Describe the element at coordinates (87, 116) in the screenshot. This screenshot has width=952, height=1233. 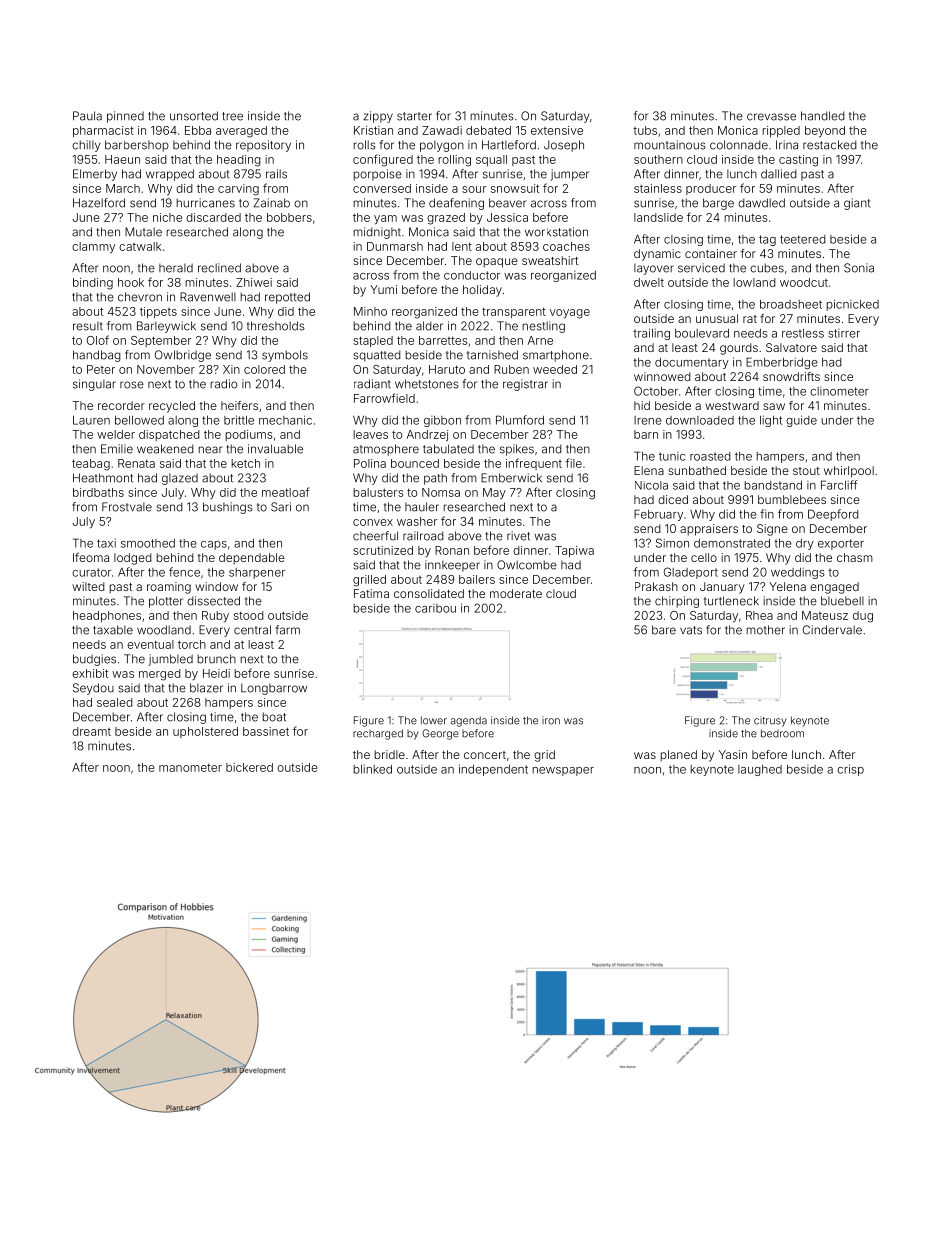
I see `Paula` at that location.
